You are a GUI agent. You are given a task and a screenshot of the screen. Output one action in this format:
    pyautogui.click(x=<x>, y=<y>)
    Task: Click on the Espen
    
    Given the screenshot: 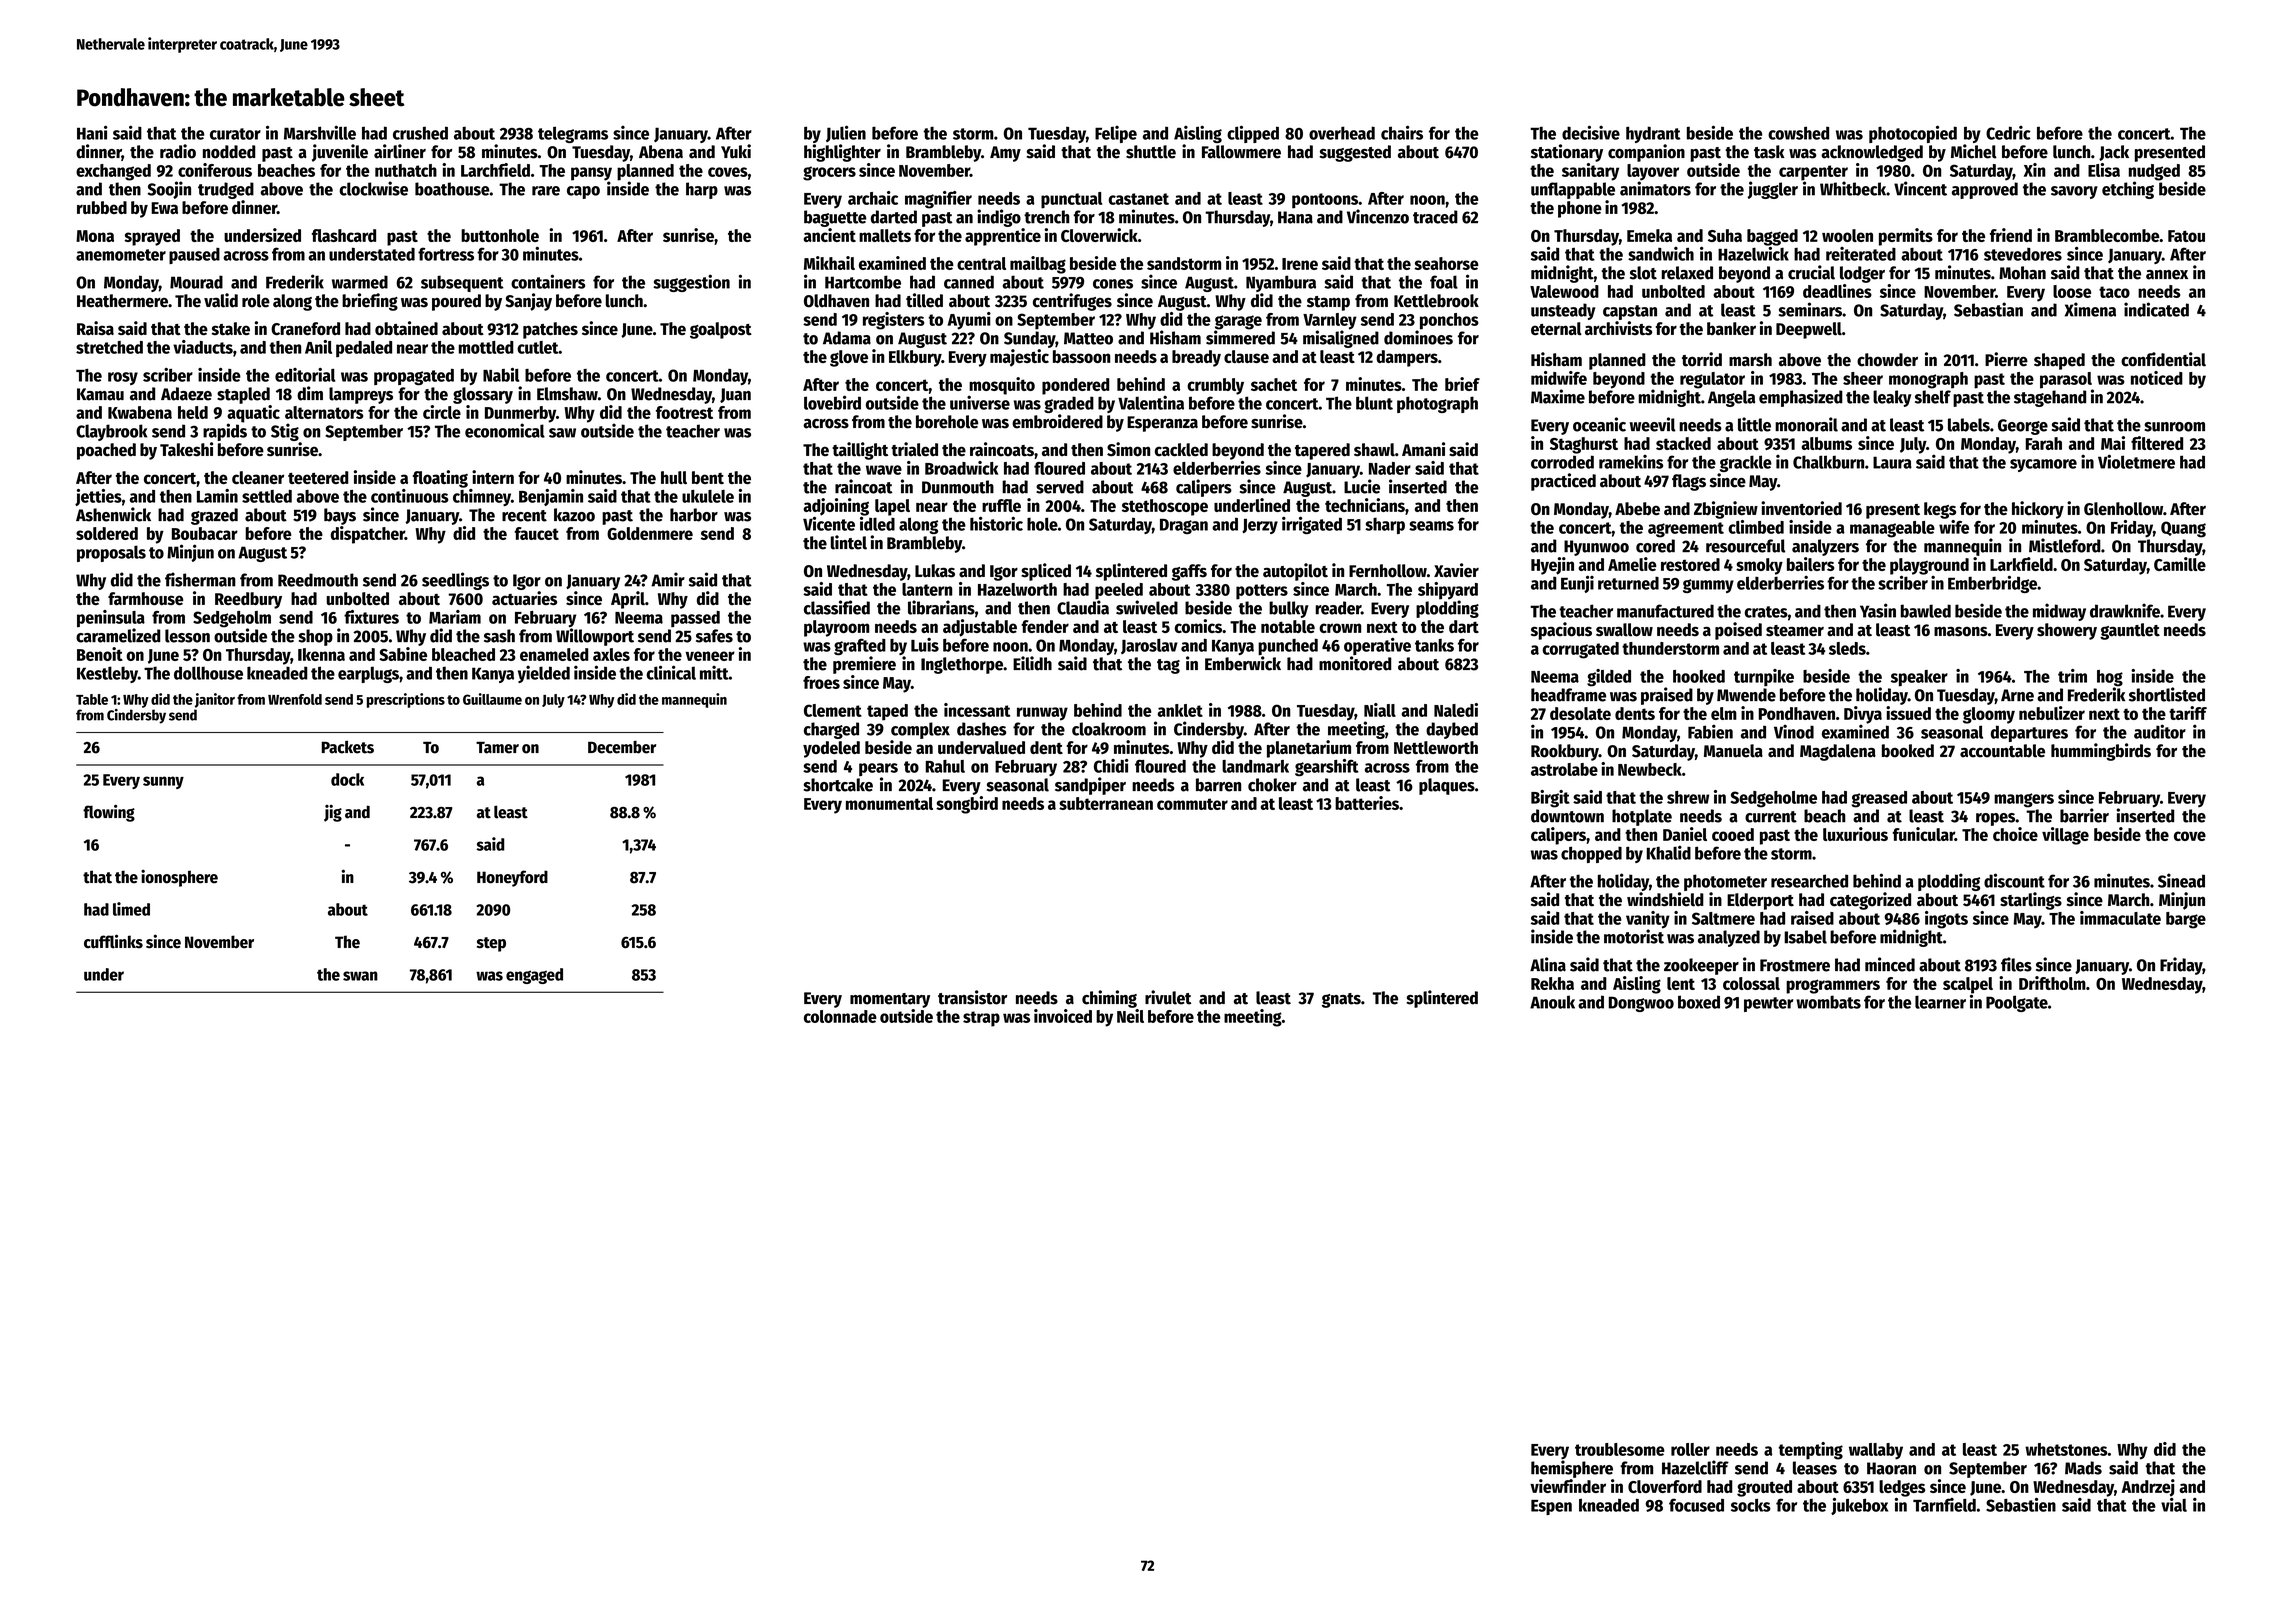 What is the action you would take?
    pyautogui.click(x=1551, y=1507)
